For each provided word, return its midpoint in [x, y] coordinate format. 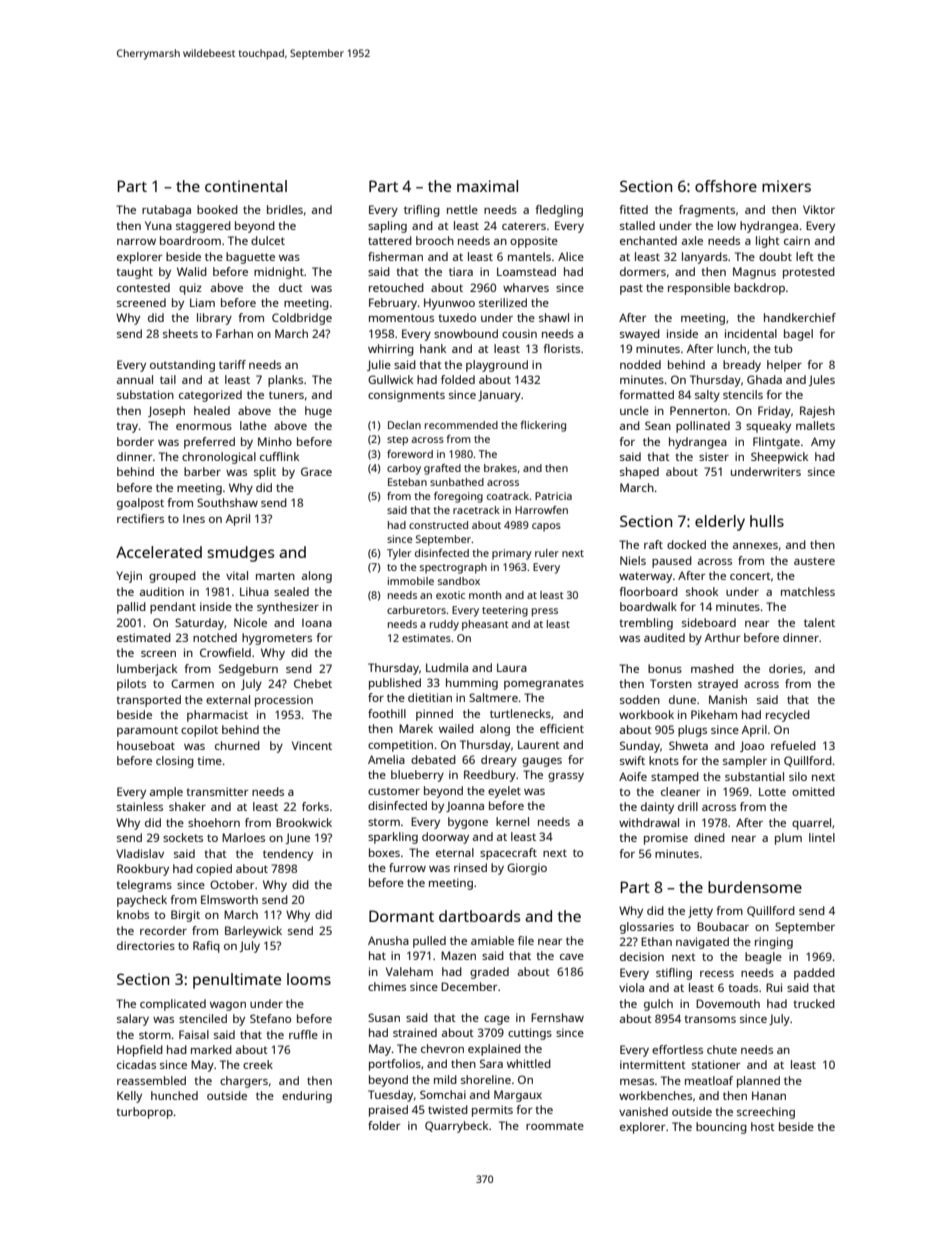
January [499, 396]
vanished [643, 1111]
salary [133, 1020]
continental [246, 186]
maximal [487, 186]
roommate [555, 1126]
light [768, 242]
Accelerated [159, 552]
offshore [726, 186]
